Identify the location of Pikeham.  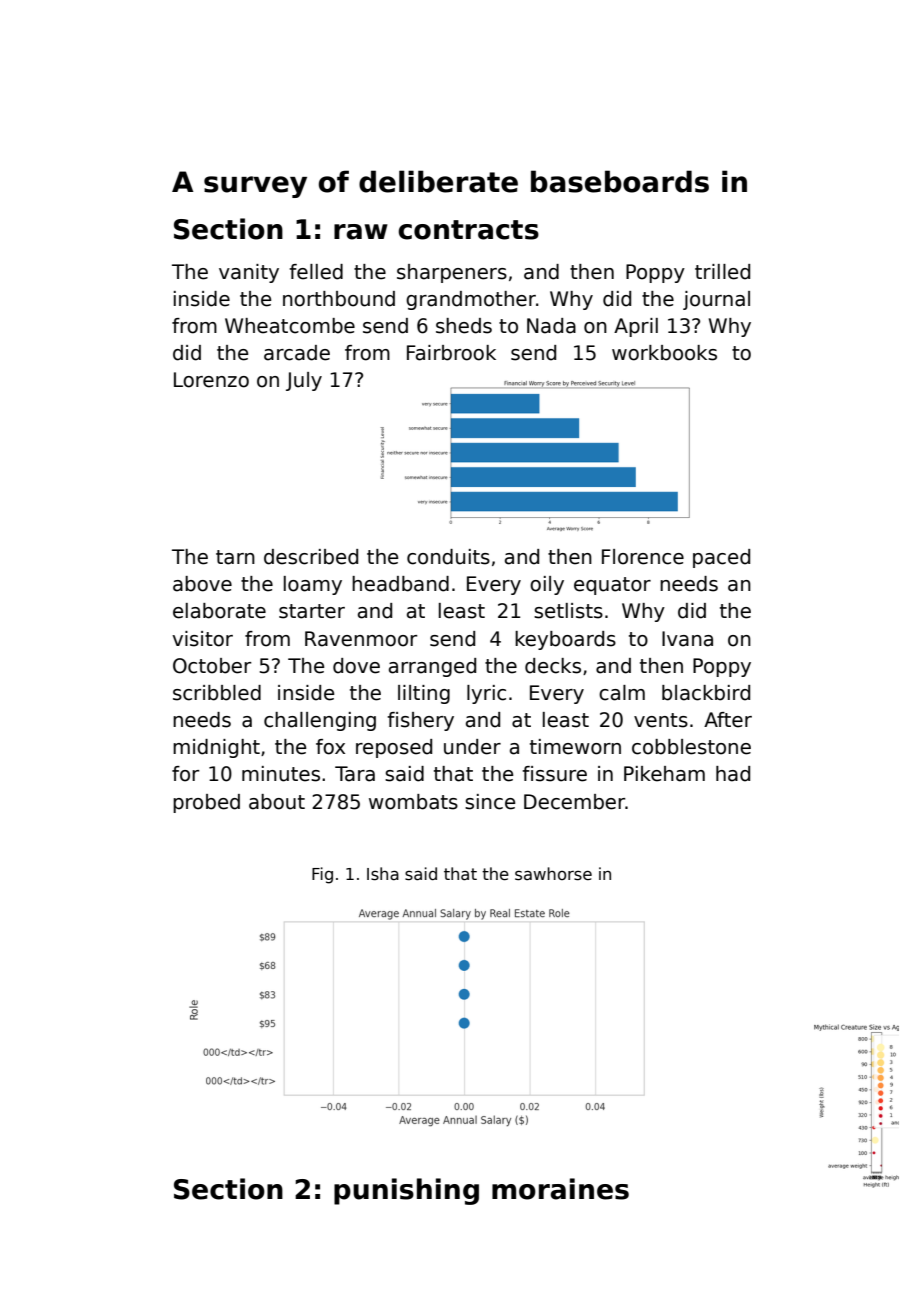
(664, 774).
